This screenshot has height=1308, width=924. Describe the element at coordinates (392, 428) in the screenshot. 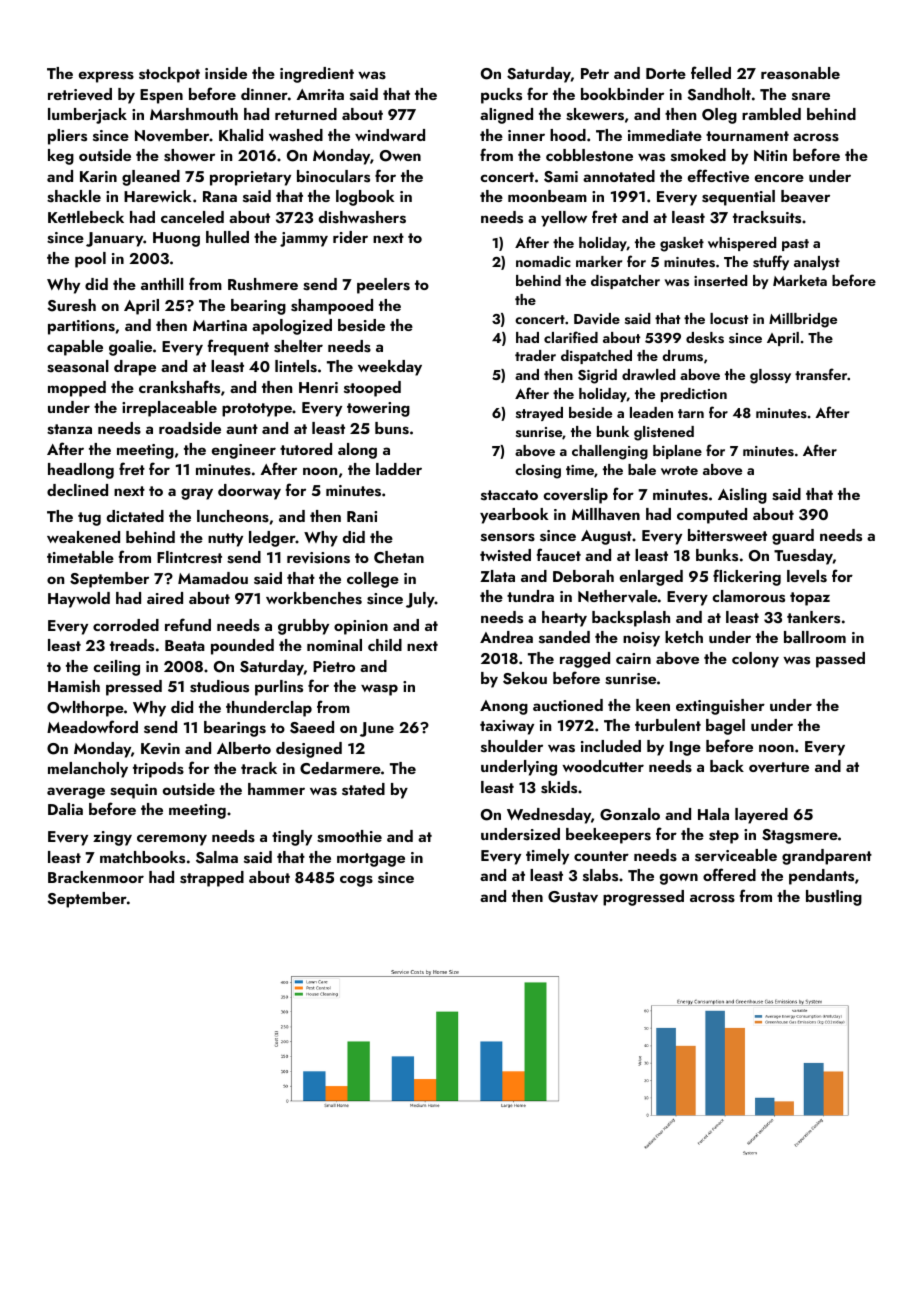

I see `buns` at that location.
